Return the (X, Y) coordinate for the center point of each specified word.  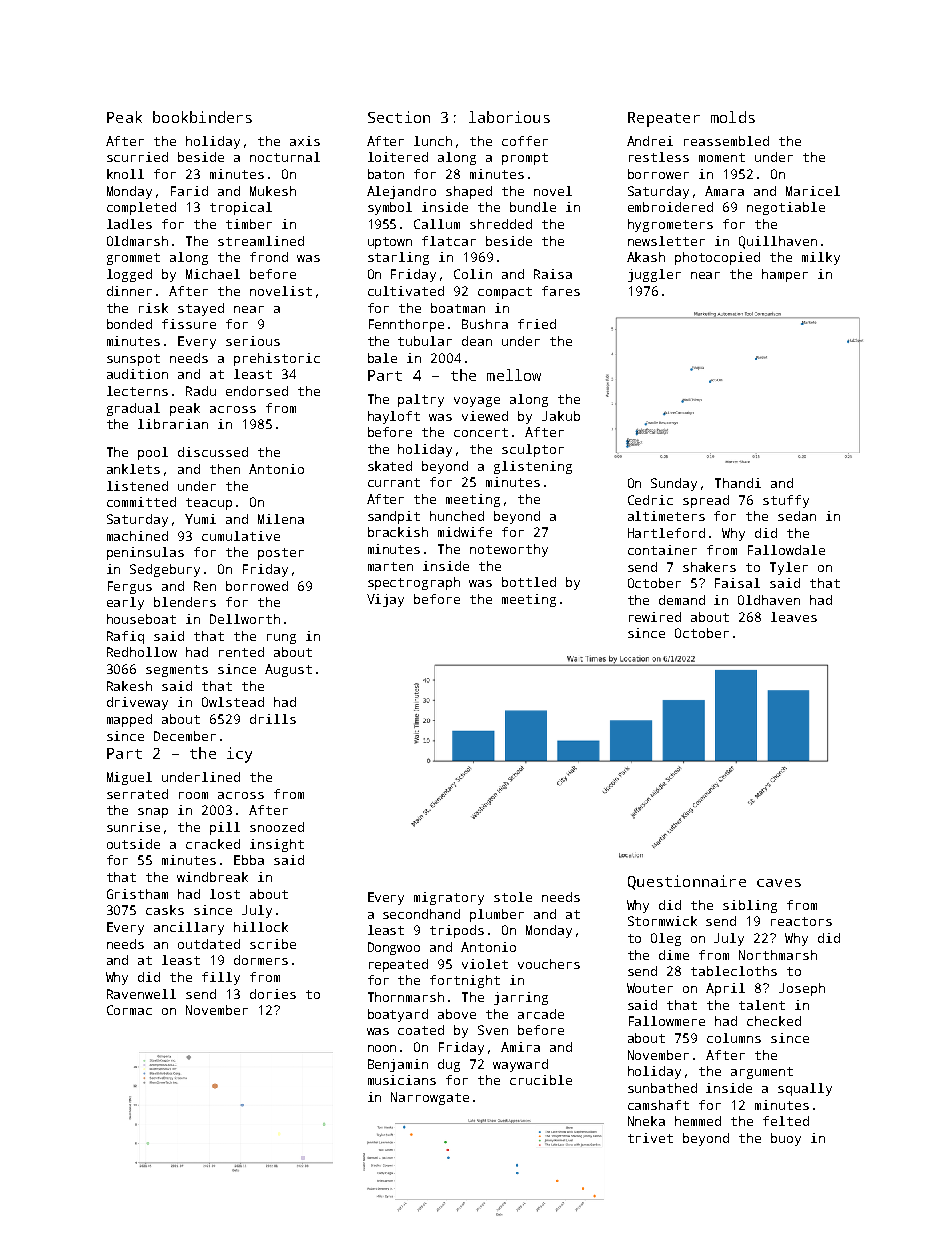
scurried (137, 157)
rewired (655, 617)
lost (225, 894)
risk (153, 308)
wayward (520, 1065)
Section (399, 117)
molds (733, 117)
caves (779, 883)
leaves (794, 617)
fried (537, 324)
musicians (402, 1080)
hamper (785, 275)
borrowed (257, 586)
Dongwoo (394, 948)
